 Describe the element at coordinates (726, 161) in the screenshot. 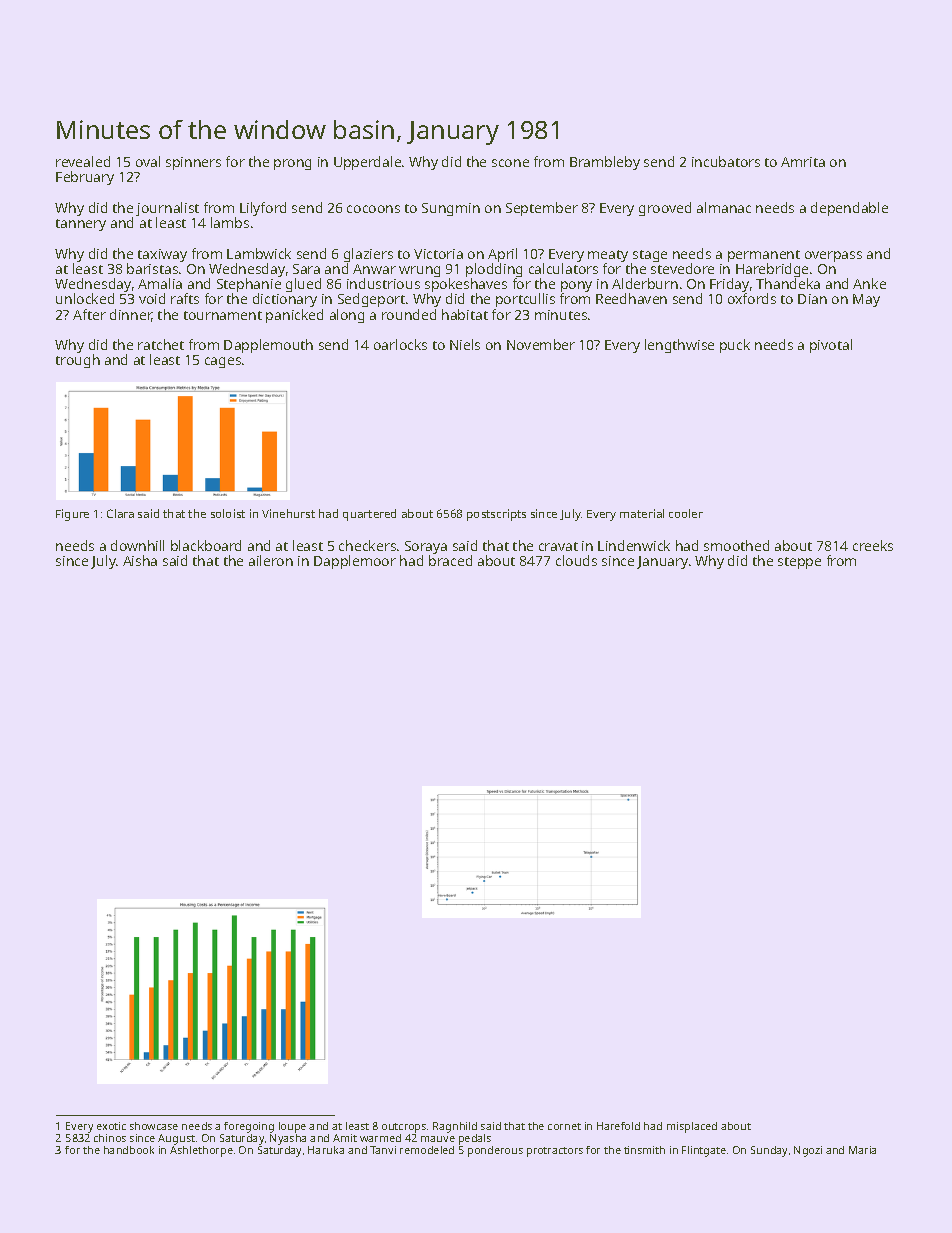

I see `incubators` at that location.
